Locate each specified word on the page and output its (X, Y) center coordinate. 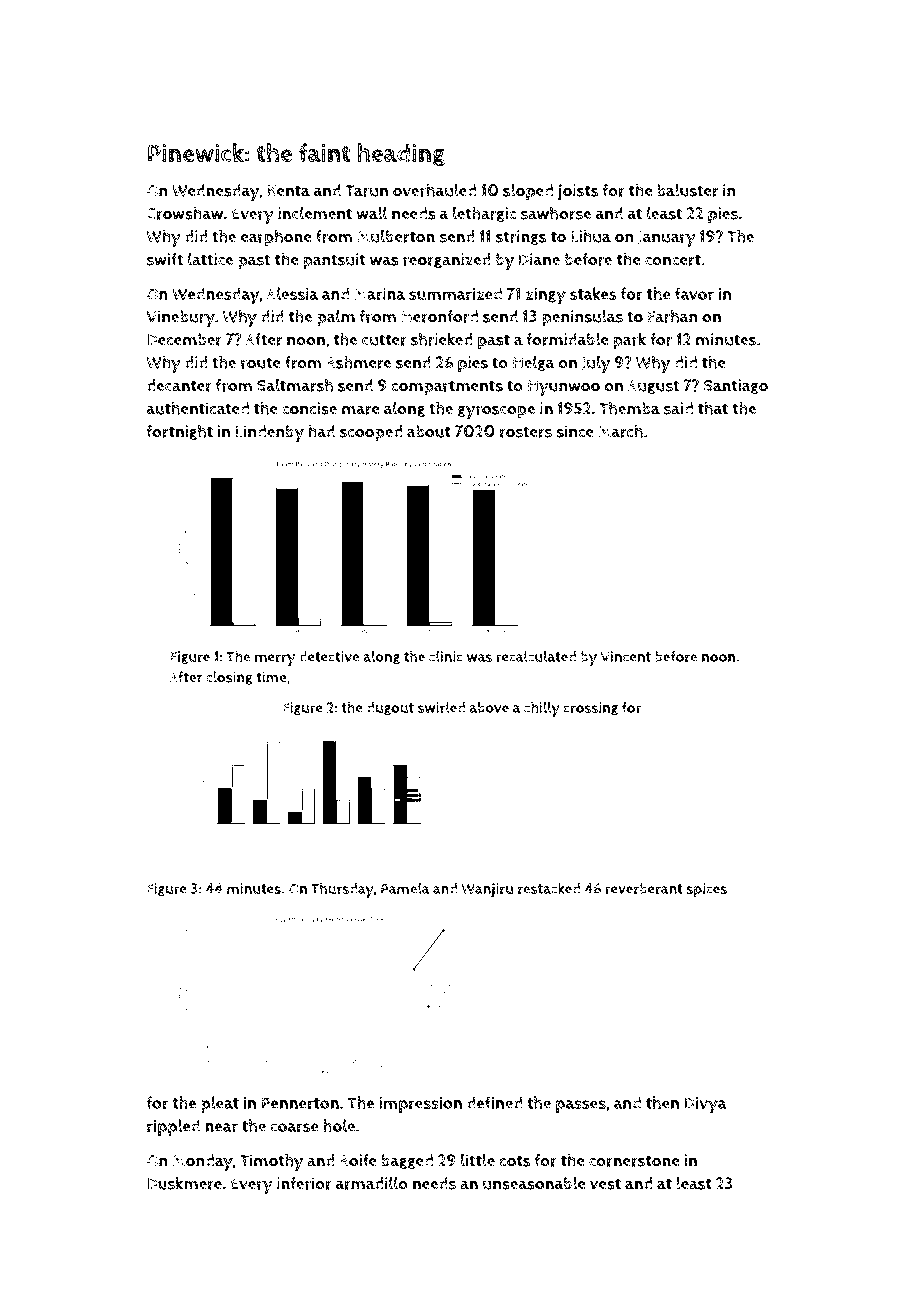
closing (229, 678)
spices (706, 890)
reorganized (447, 260)
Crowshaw (184, 213)
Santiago (736, 386)
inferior (304, 1183)
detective (329, 656)
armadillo (372, 1183)
